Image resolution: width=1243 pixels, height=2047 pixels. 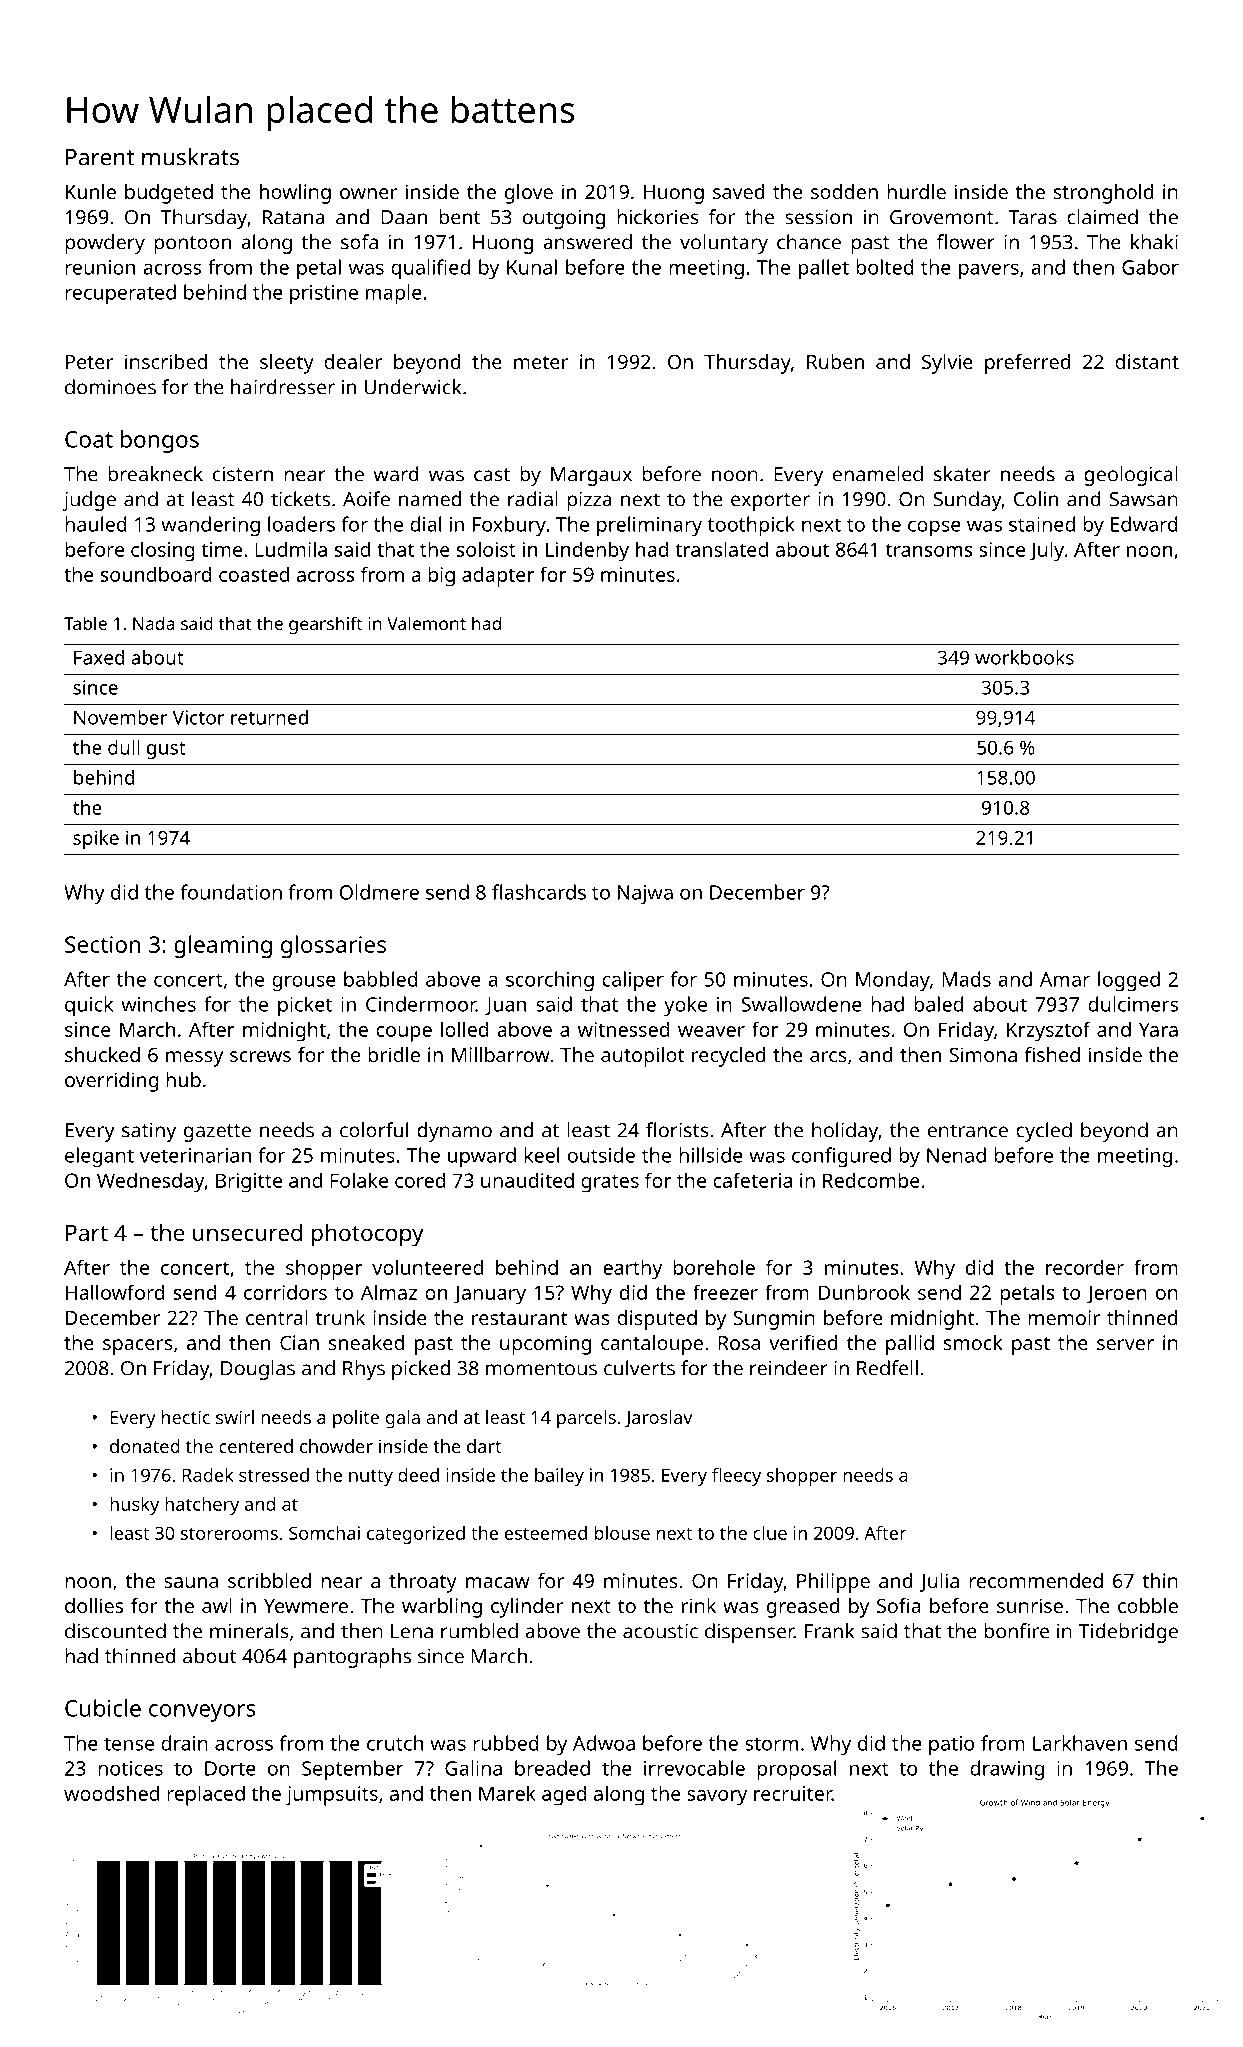 What do you see at coordinates (916, 191) in the screenshot?
I see `hurdle` at bounding box center [916, 191].
